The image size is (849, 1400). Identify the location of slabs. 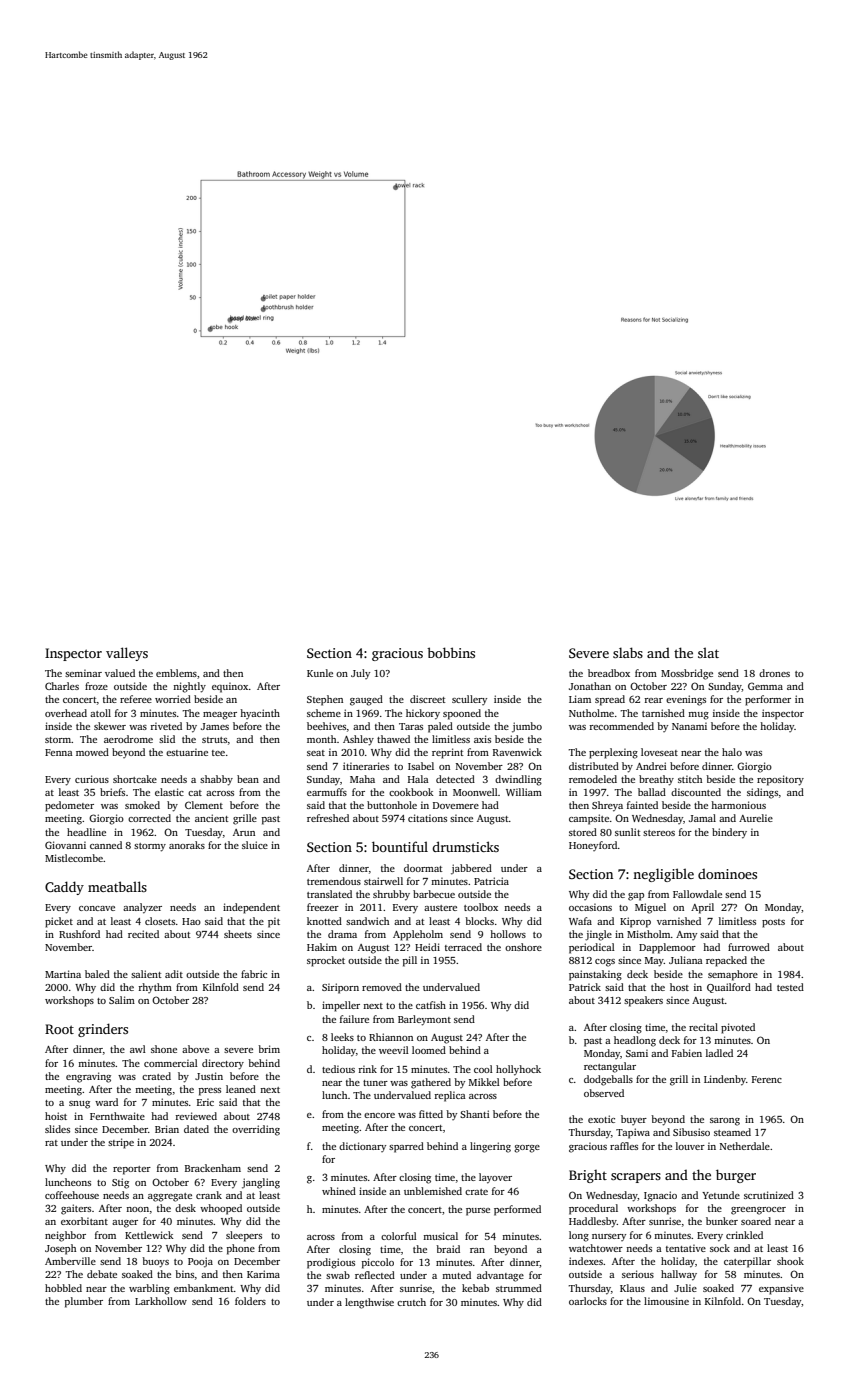
(628, 652).
